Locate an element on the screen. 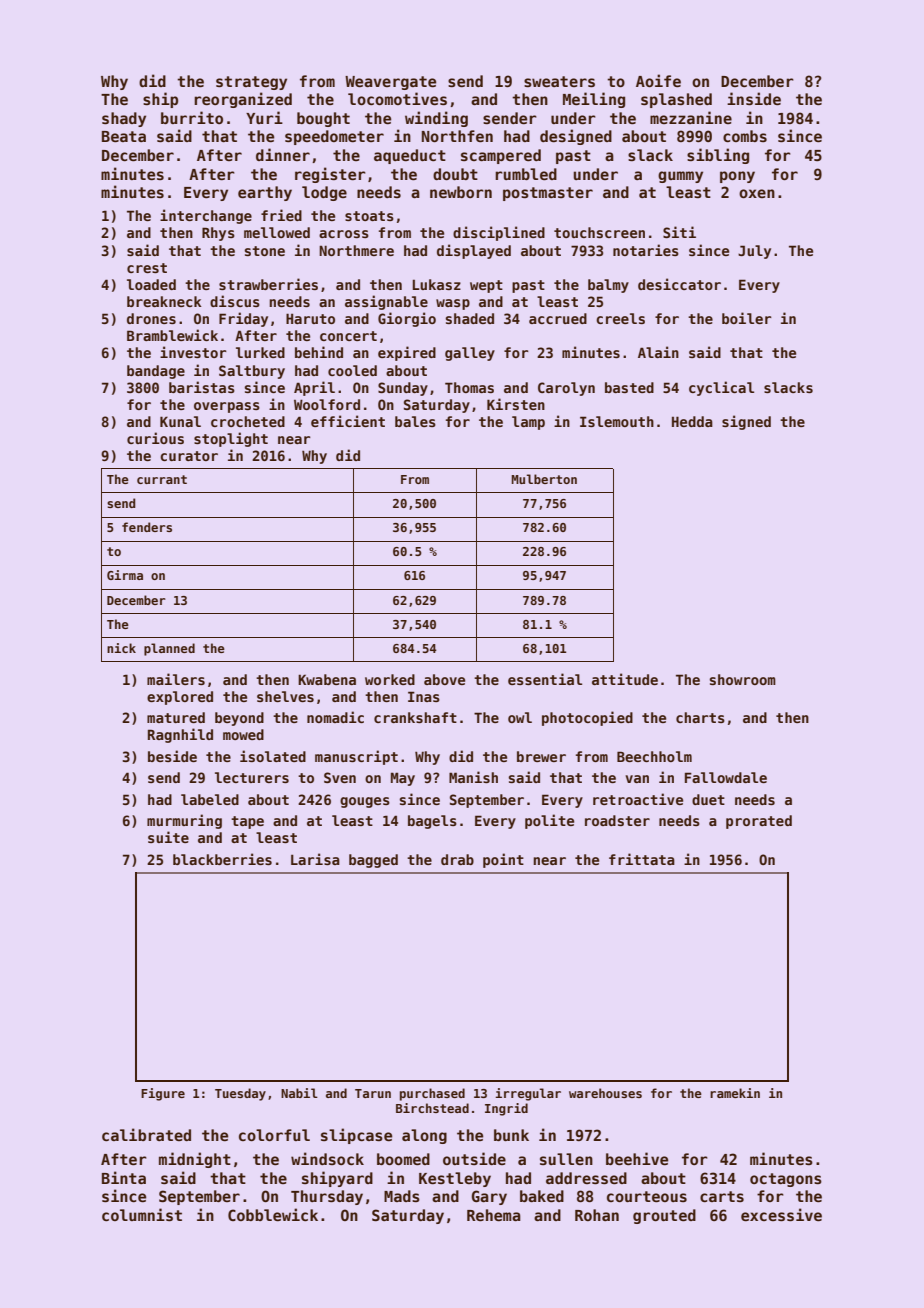 Image resolution: width=924 pixels, height=1308 pixels. Mulberton is located at coordinates (544, 479).
